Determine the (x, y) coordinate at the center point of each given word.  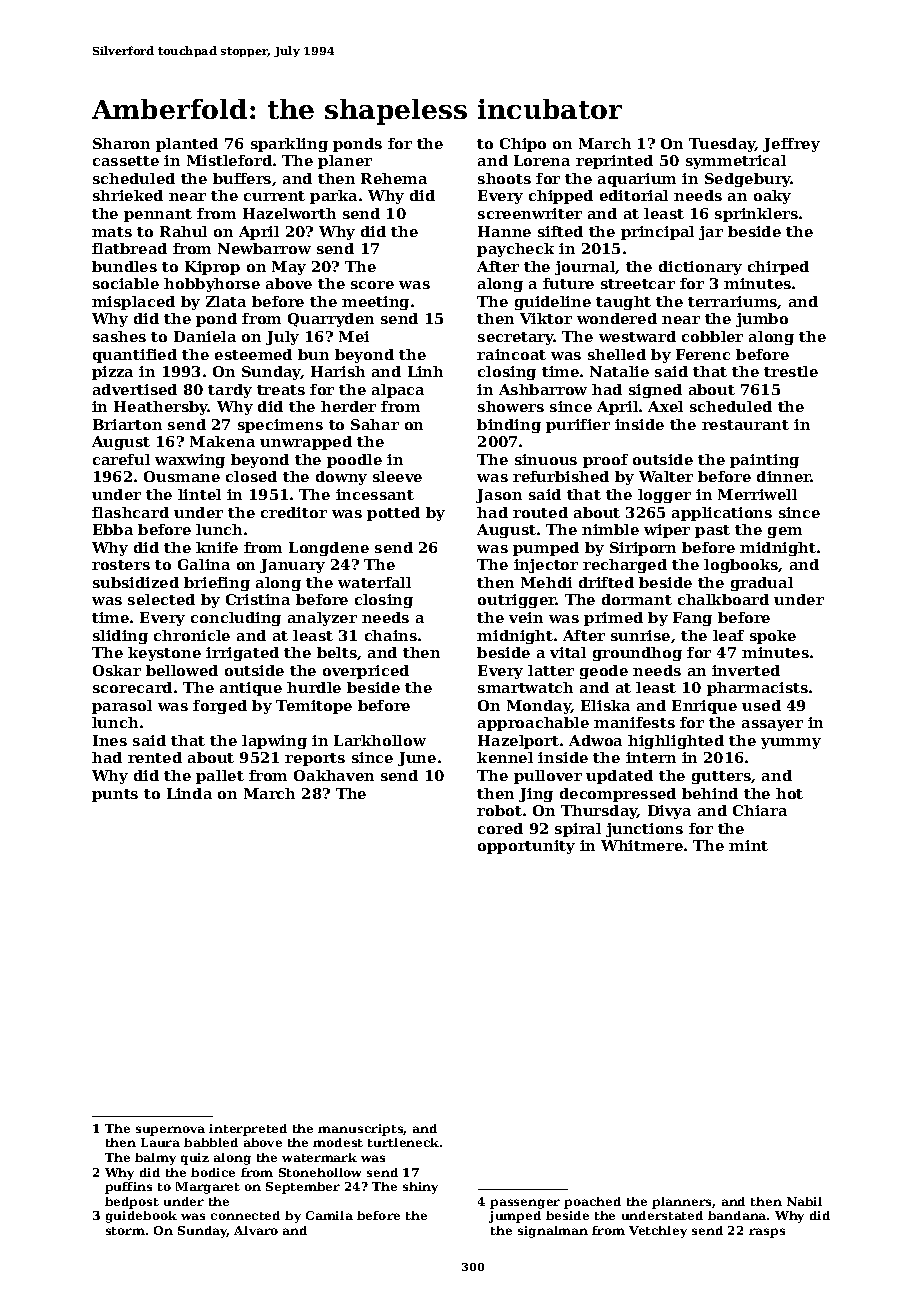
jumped (515, 1217)
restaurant (745, 425)
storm (125, 1231)
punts (115, 795)
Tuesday (722, 145)
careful (121, 459)
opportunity (526, 847)
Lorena (542, 160)
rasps (767, 1233)
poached (592, 1203)
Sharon (121, 143)
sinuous (546, 459)
